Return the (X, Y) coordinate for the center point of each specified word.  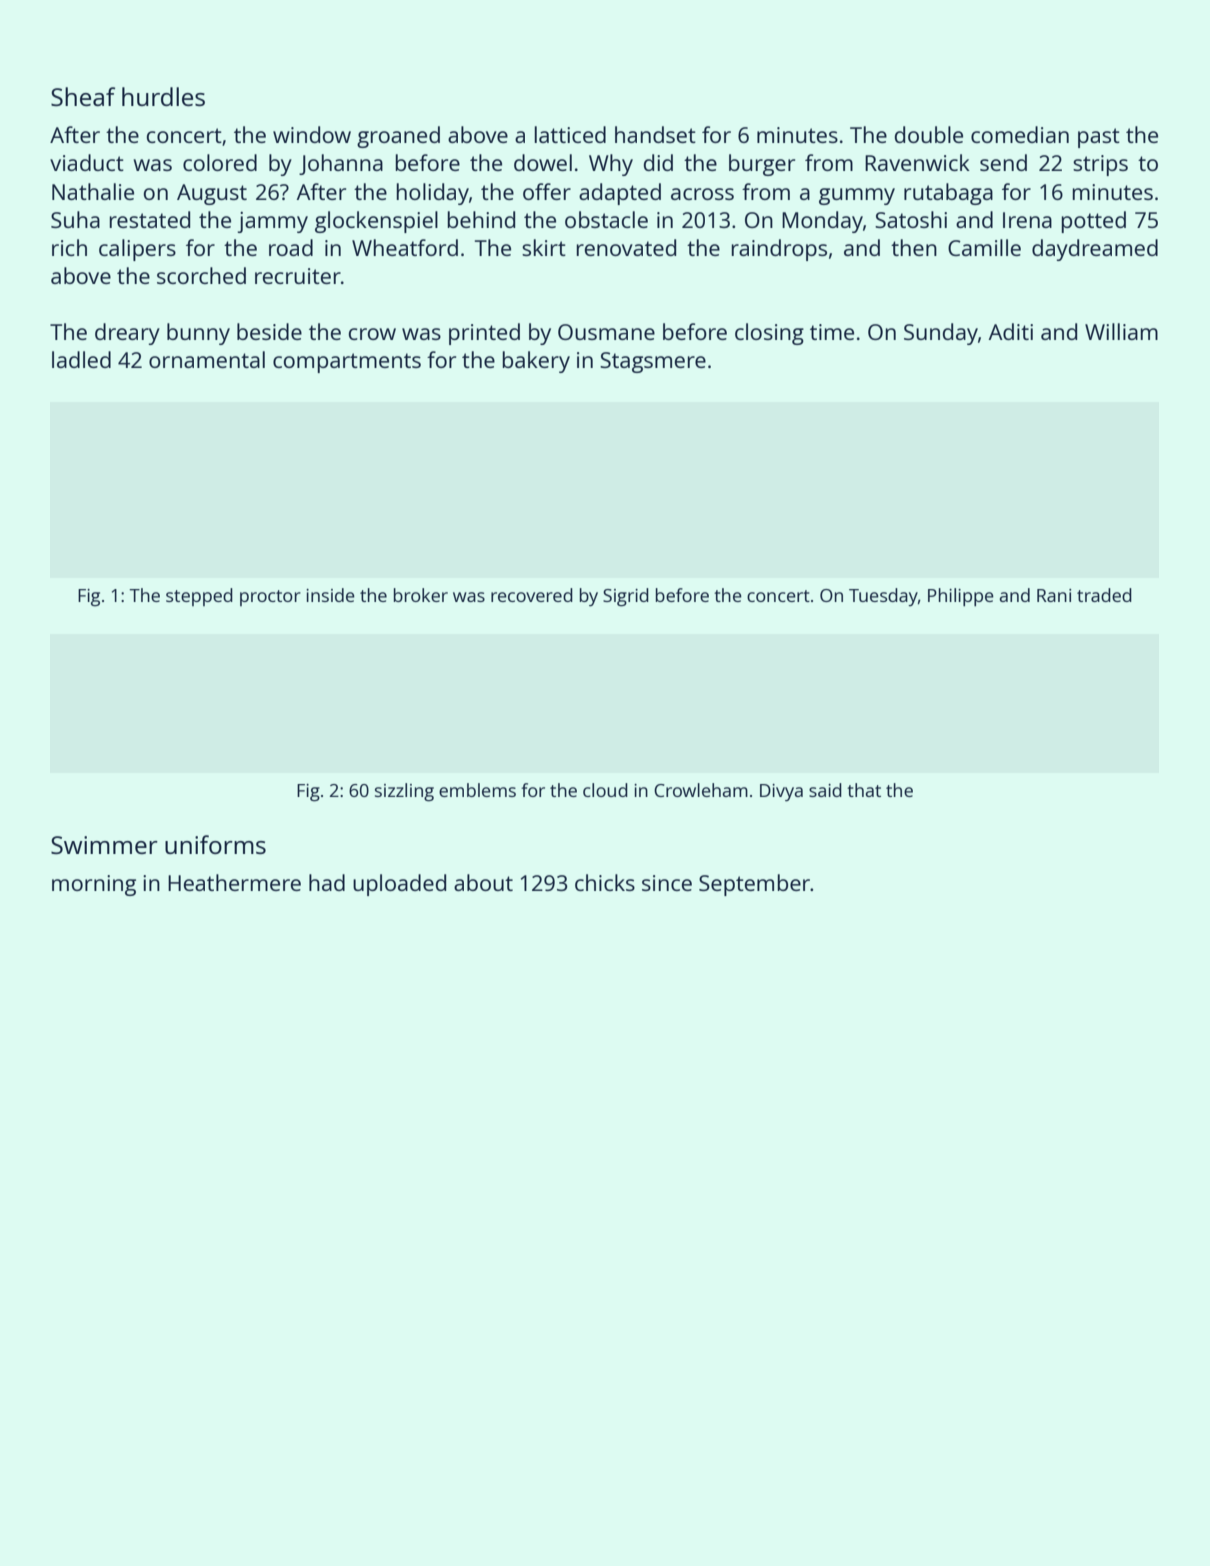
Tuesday (883, 597)
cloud (605, 790)
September (754, 885)
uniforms (215, 844)
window (312, 134)
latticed (570, 134)
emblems (477, 790)
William (1121, 331)
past (1099, 138)
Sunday (941, 334)
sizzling (404, 792)
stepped (199, 597)
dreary (127, 334)
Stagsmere (653, 362)
